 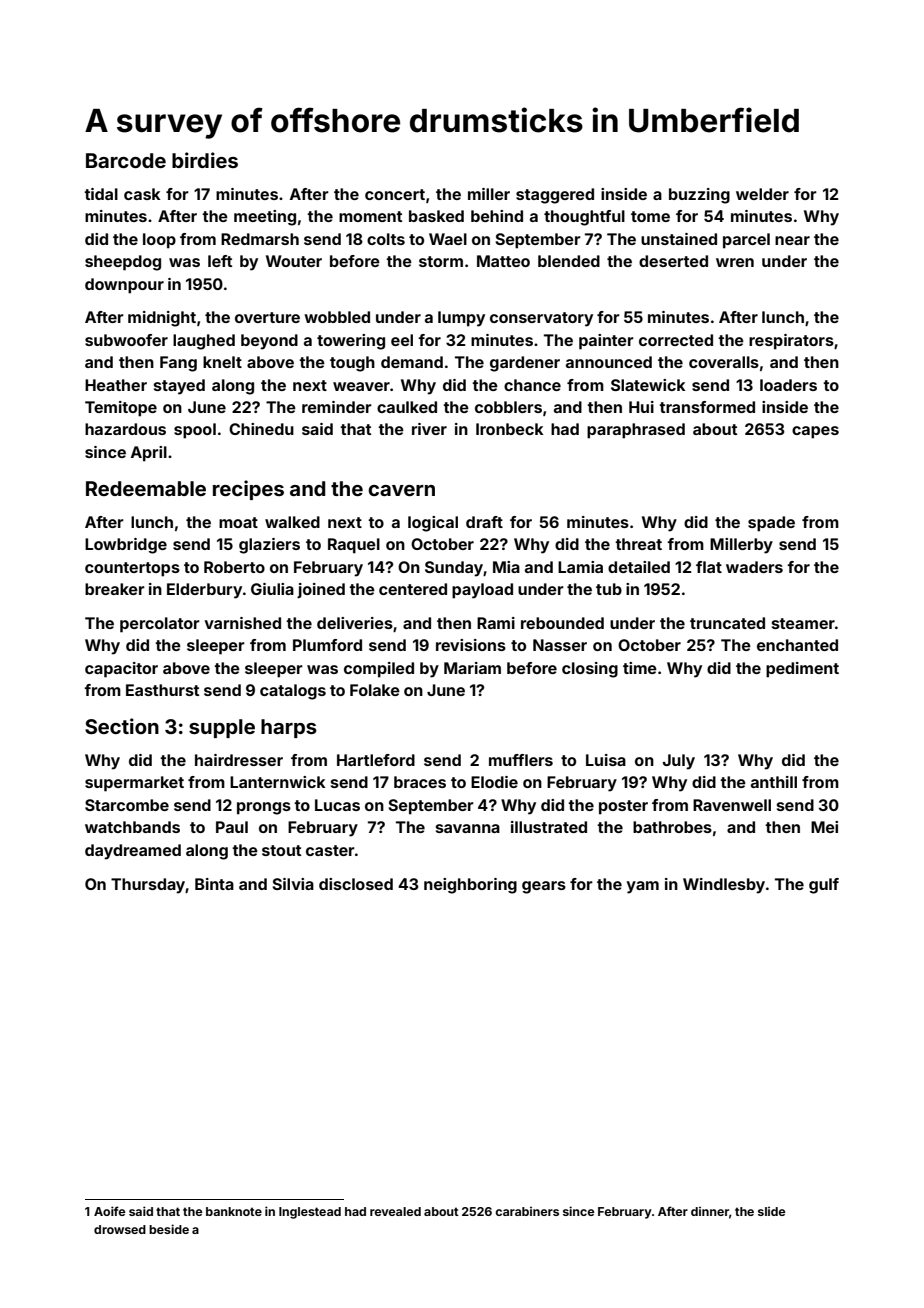 What do you see at coordinates (115, 589) in the screenshot?
I see `breaker` at bounding box center [115, 589].
